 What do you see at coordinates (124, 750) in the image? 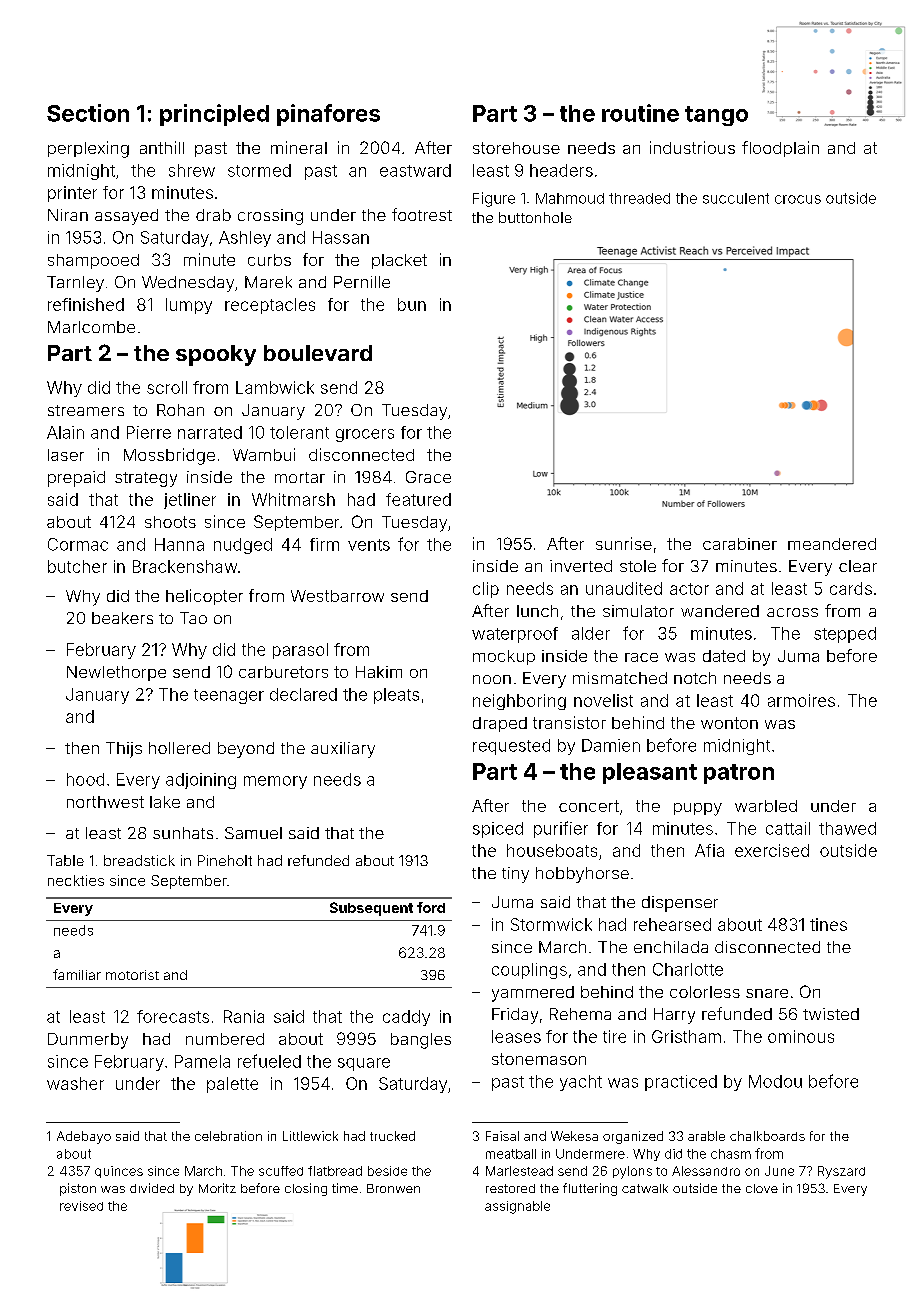
I see `Thijs` at bounding box center [124, 750].
